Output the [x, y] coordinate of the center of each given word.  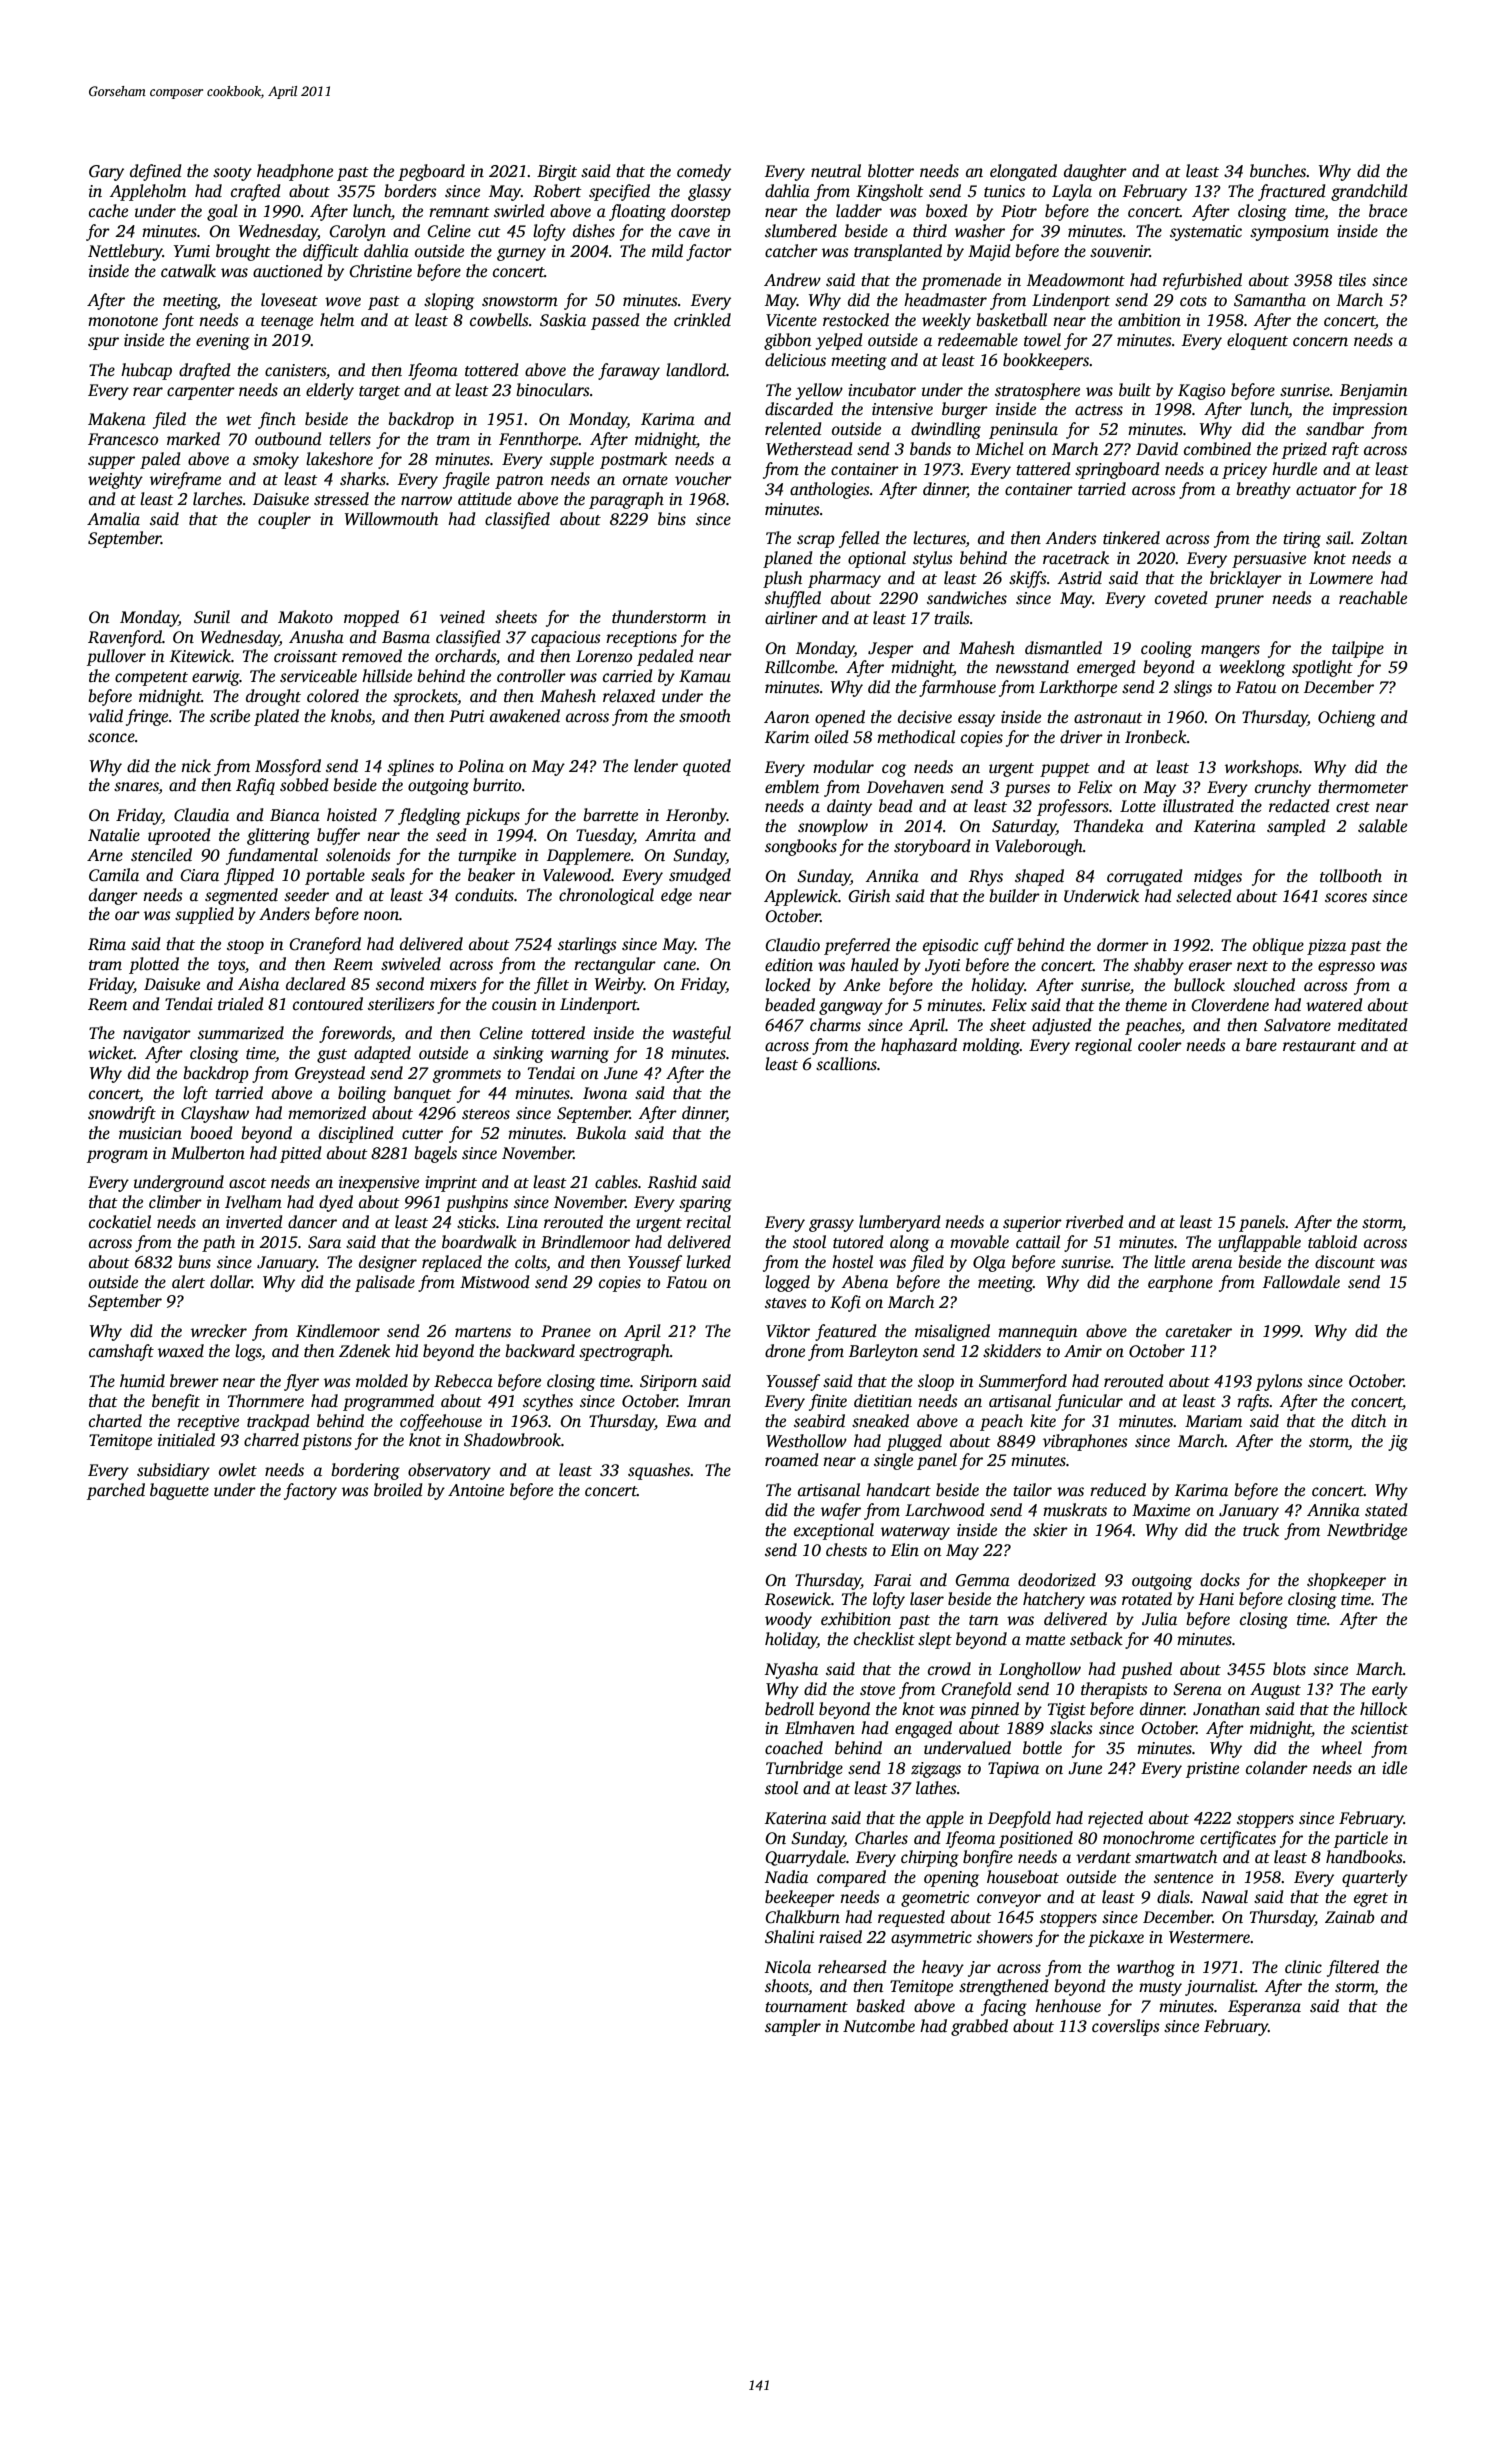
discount [1345, 1262]
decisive [925, 717]
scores [1346, 898]
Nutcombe [879, 2026]
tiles [1352, 280]
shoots [786, 1986]
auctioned [288, 271]
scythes [548, 1402]
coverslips [1126, 2027]
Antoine [476, 1490]
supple [572, 460]
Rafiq [255, 786]
